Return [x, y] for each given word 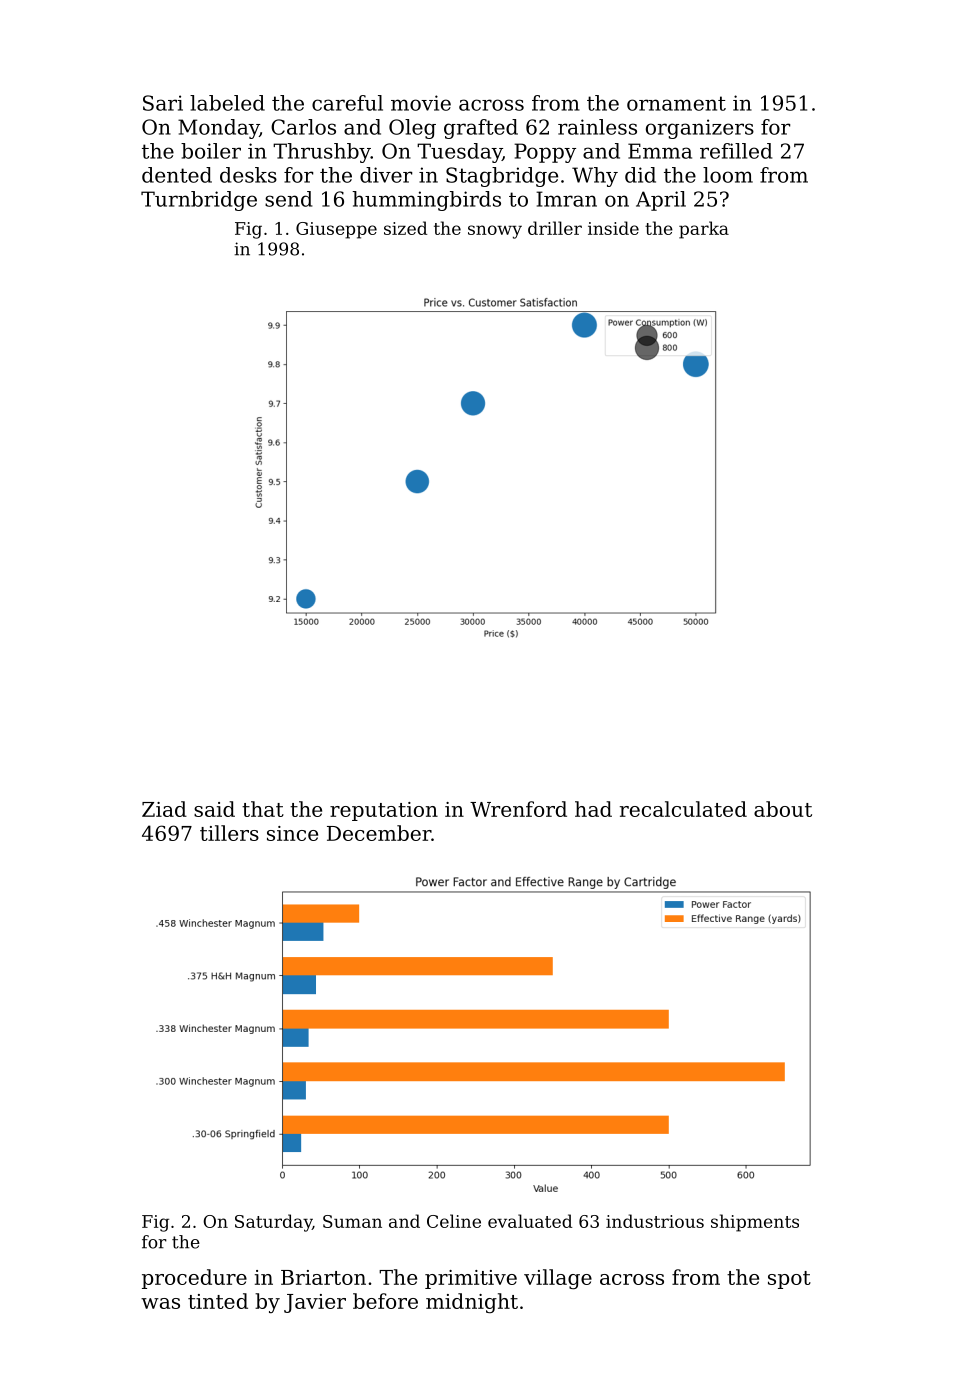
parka [704, 230]
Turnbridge [199, 201]
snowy [495, 232]
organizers [700, 129]
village [558, 1279]
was [160, 1303]
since [292, 833]
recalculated [683, 809]
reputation [384, 811]
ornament [676, 103]
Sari [163, 103]
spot [789, 1280]
